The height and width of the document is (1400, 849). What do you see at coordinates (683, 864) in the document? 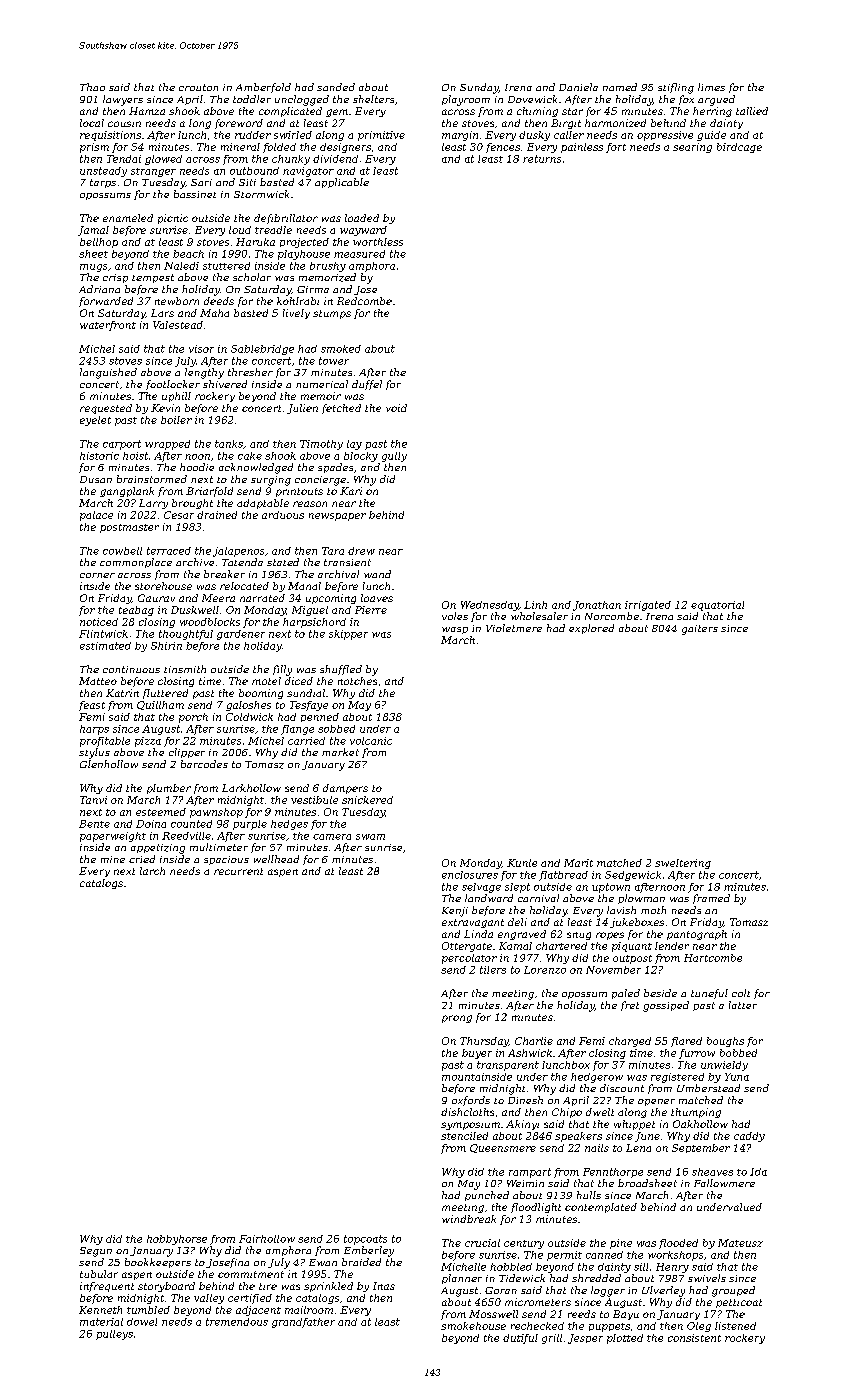
I see `sweltering` at bounding box center [683, 864].
